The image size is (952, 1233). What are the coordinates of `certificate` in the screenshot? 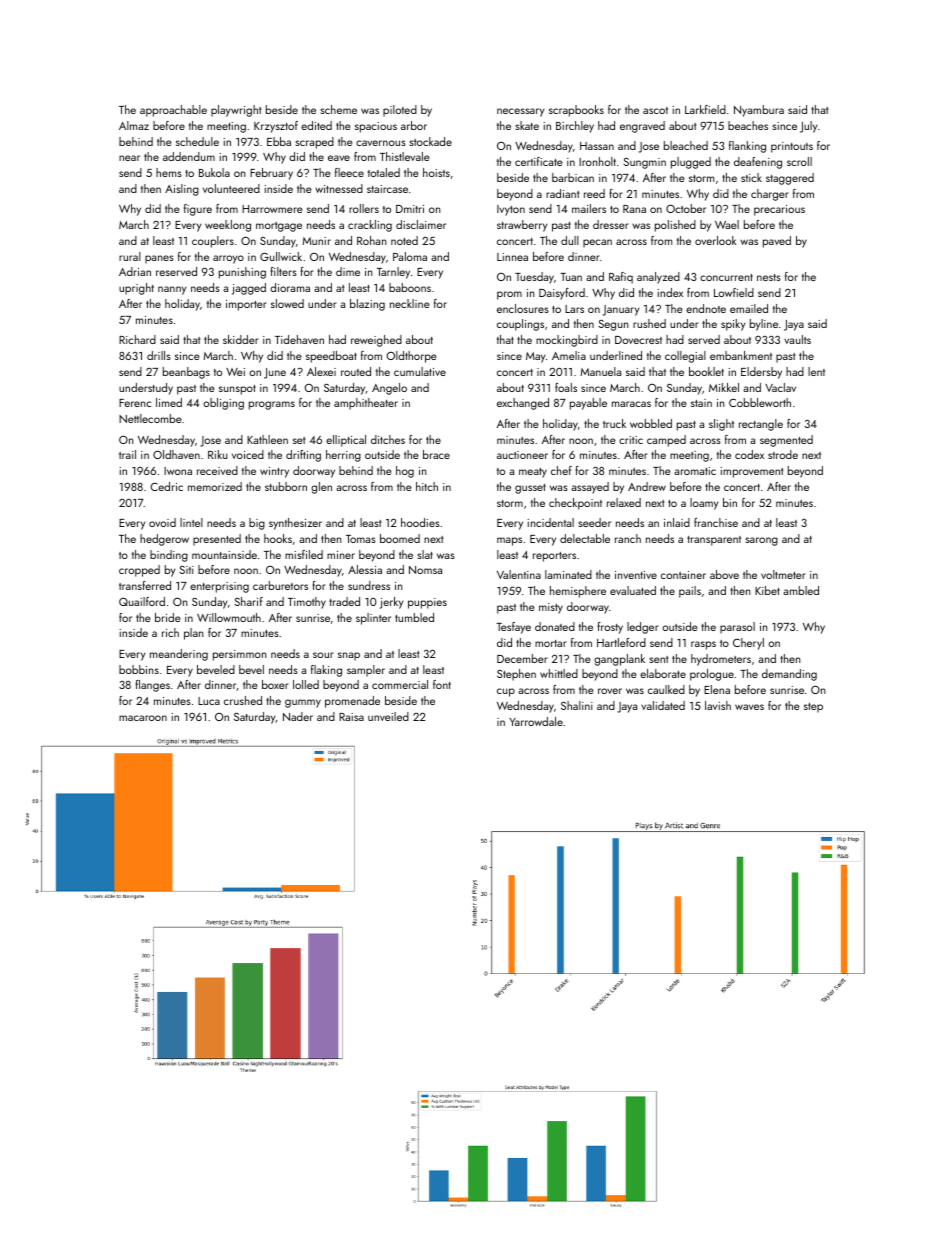 It's located at (539, 161).
